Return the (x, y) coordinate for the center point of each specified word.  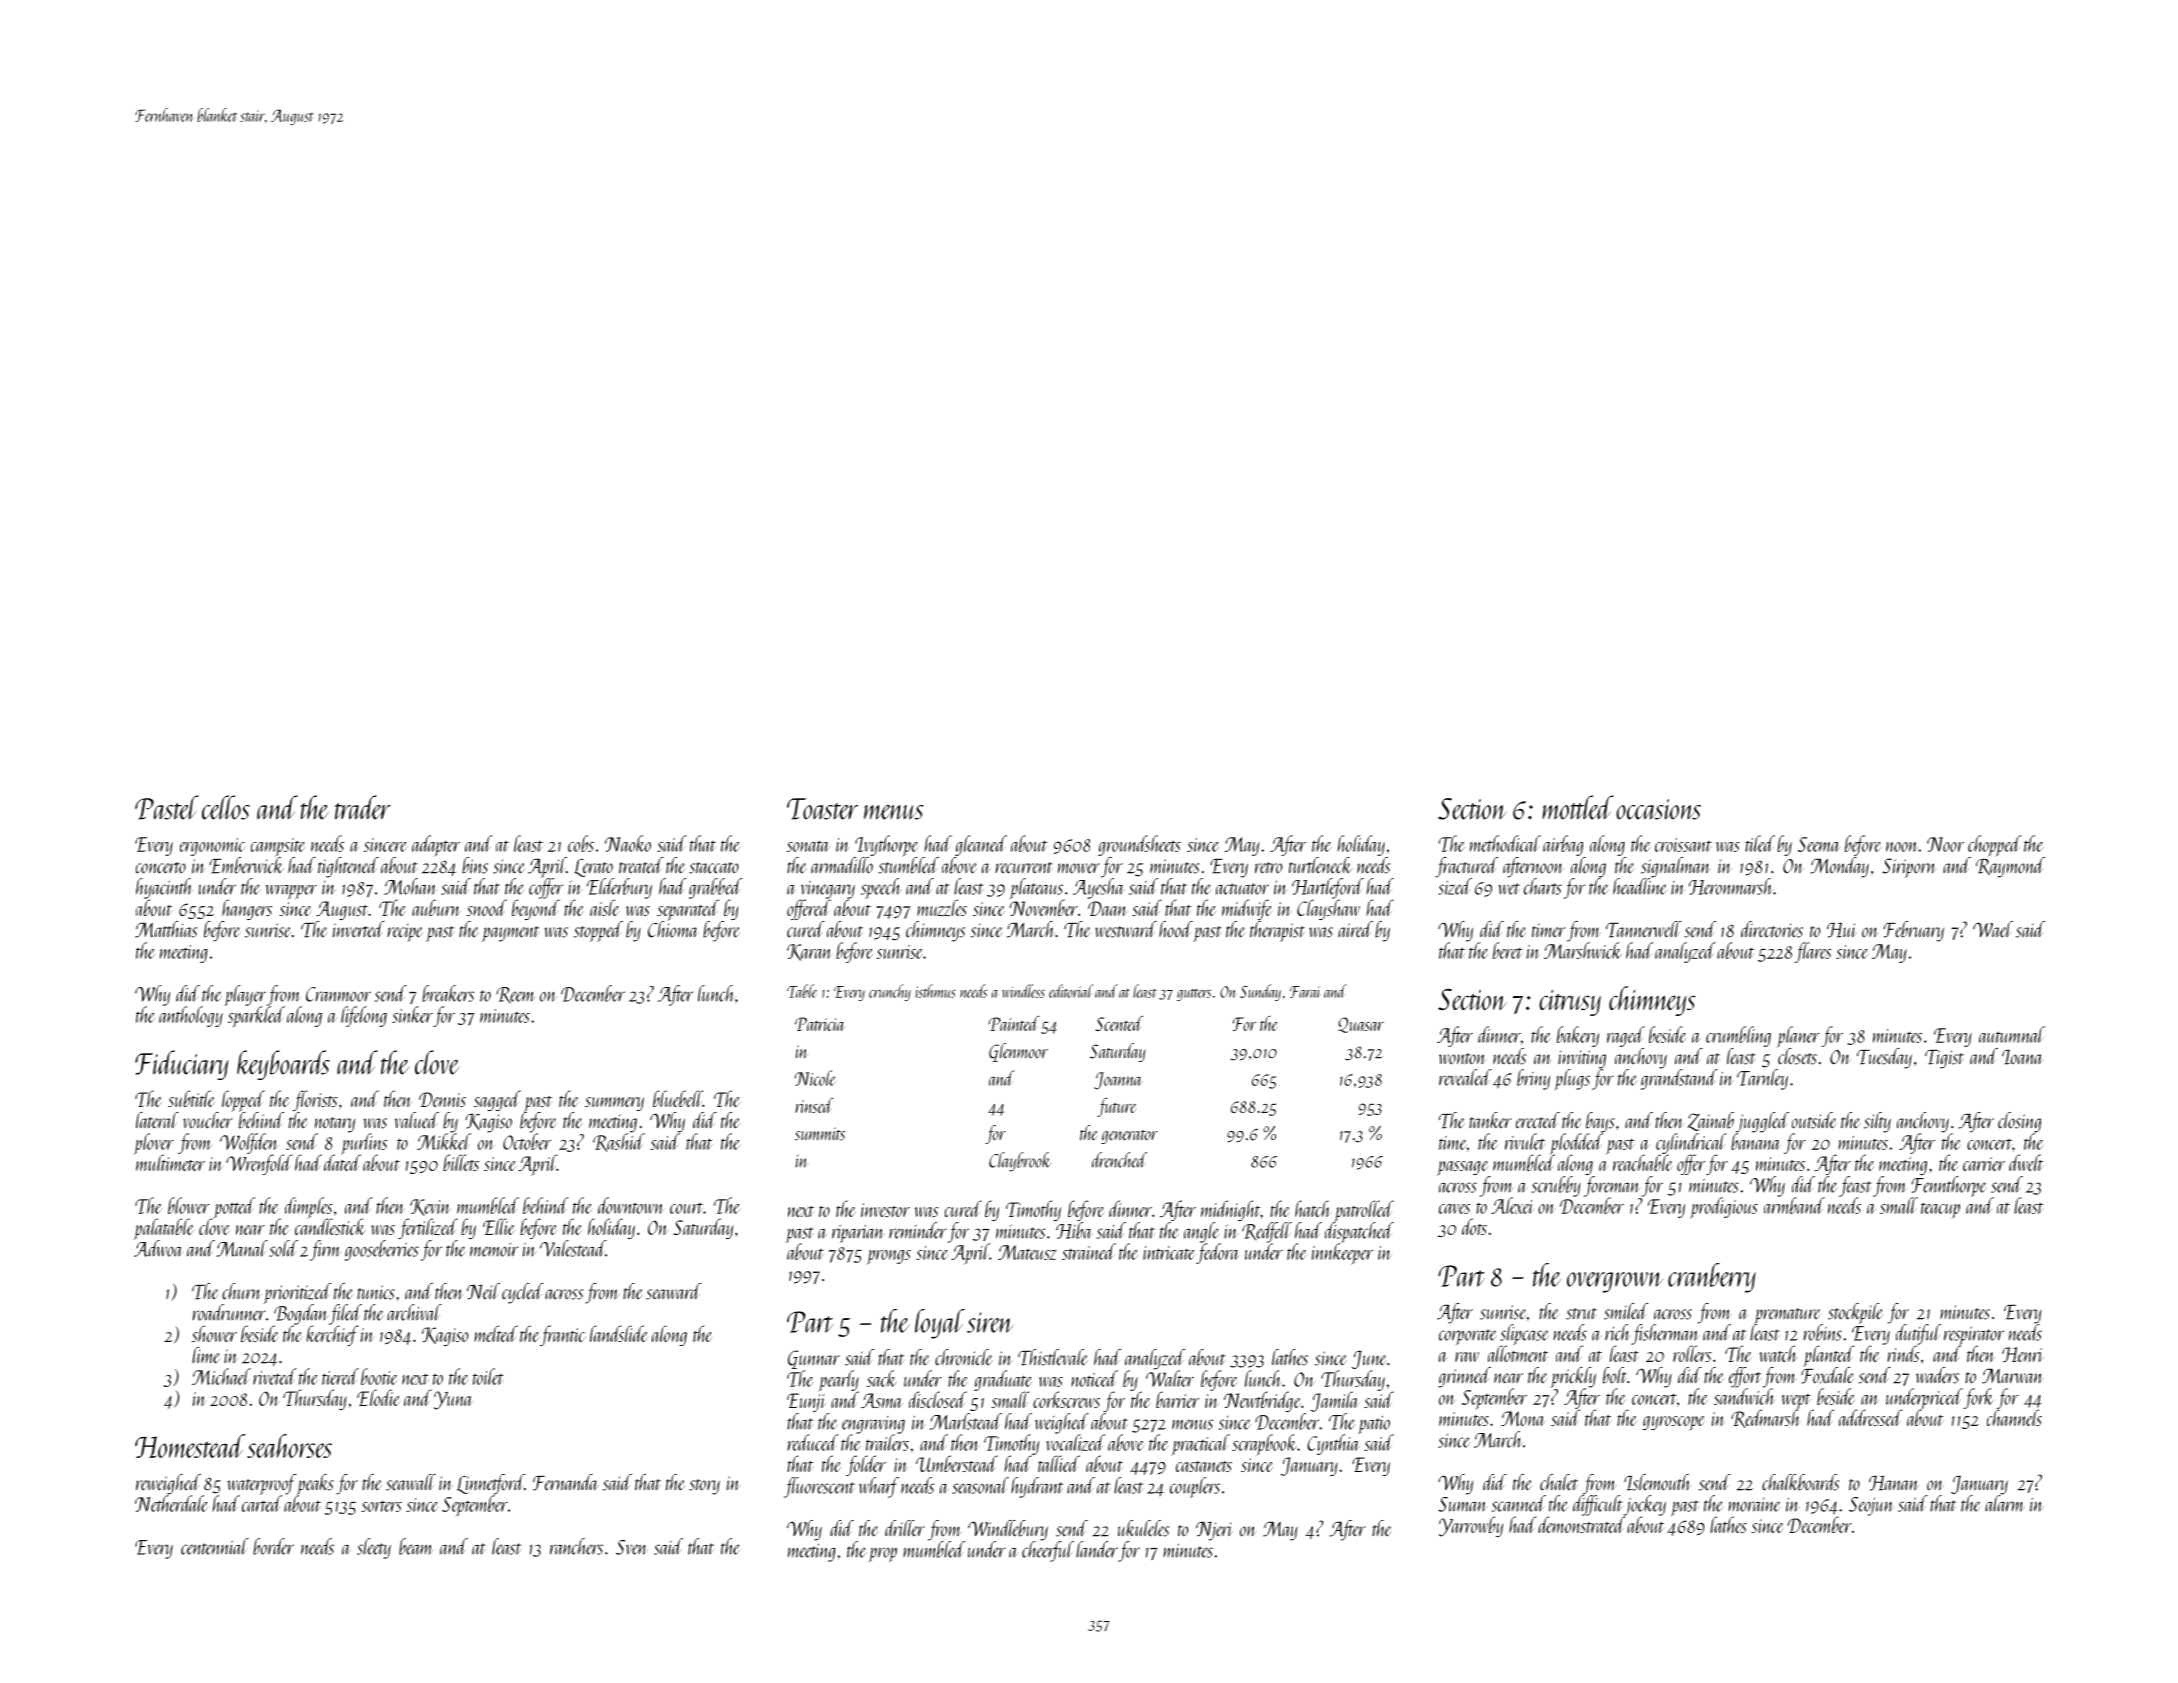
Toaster (822, 809)
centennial (215, 1546)
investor (885, 1210)
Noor (1945, 844)
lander (1097, 1549)
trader (363, 807)
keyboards (283, 1065)
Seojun (1871, 1506)
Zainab (1711, 1121)
